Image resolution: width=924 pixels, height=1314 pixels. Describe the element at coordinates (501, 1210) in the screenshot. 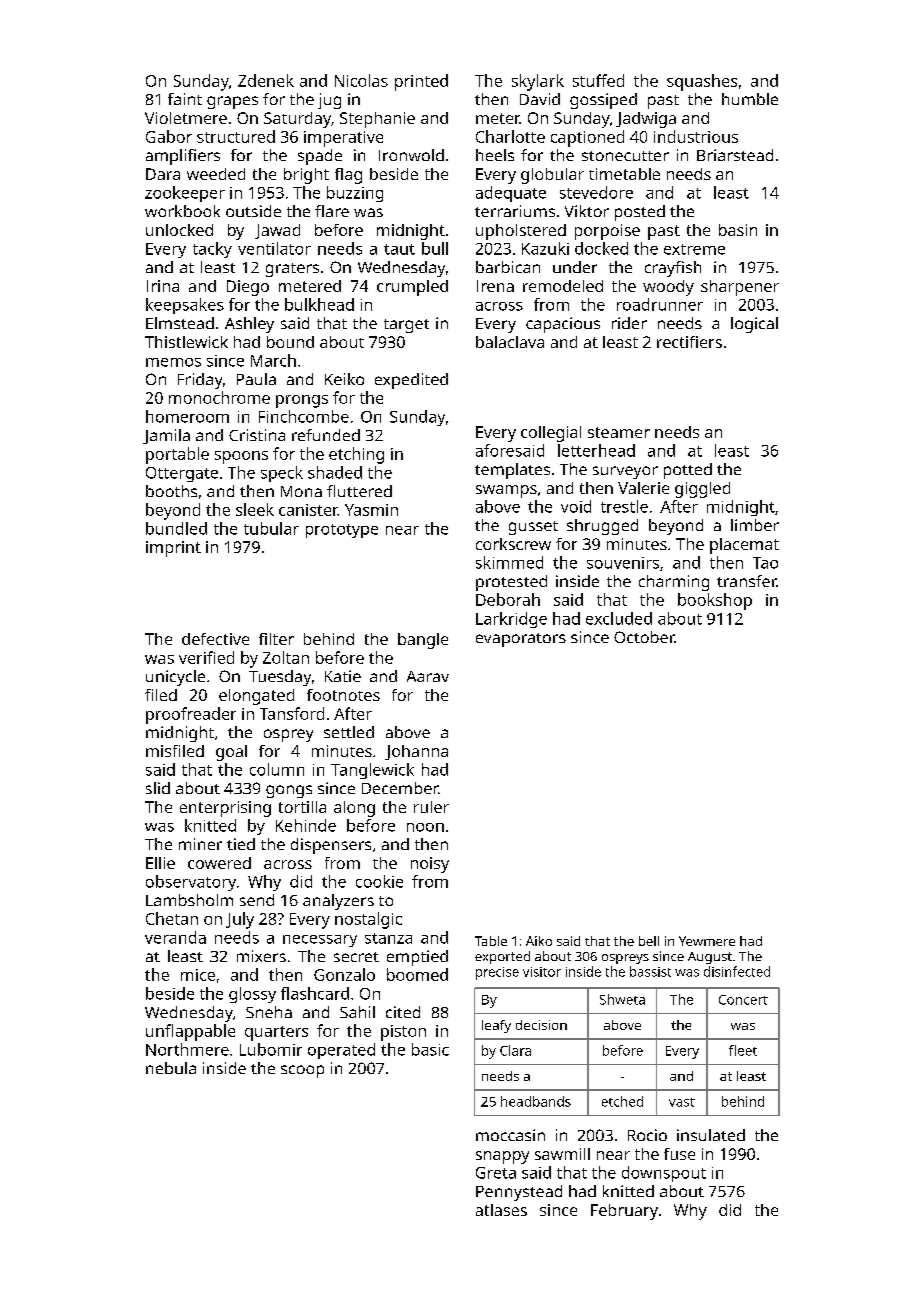

I see `atlases` at that location.
